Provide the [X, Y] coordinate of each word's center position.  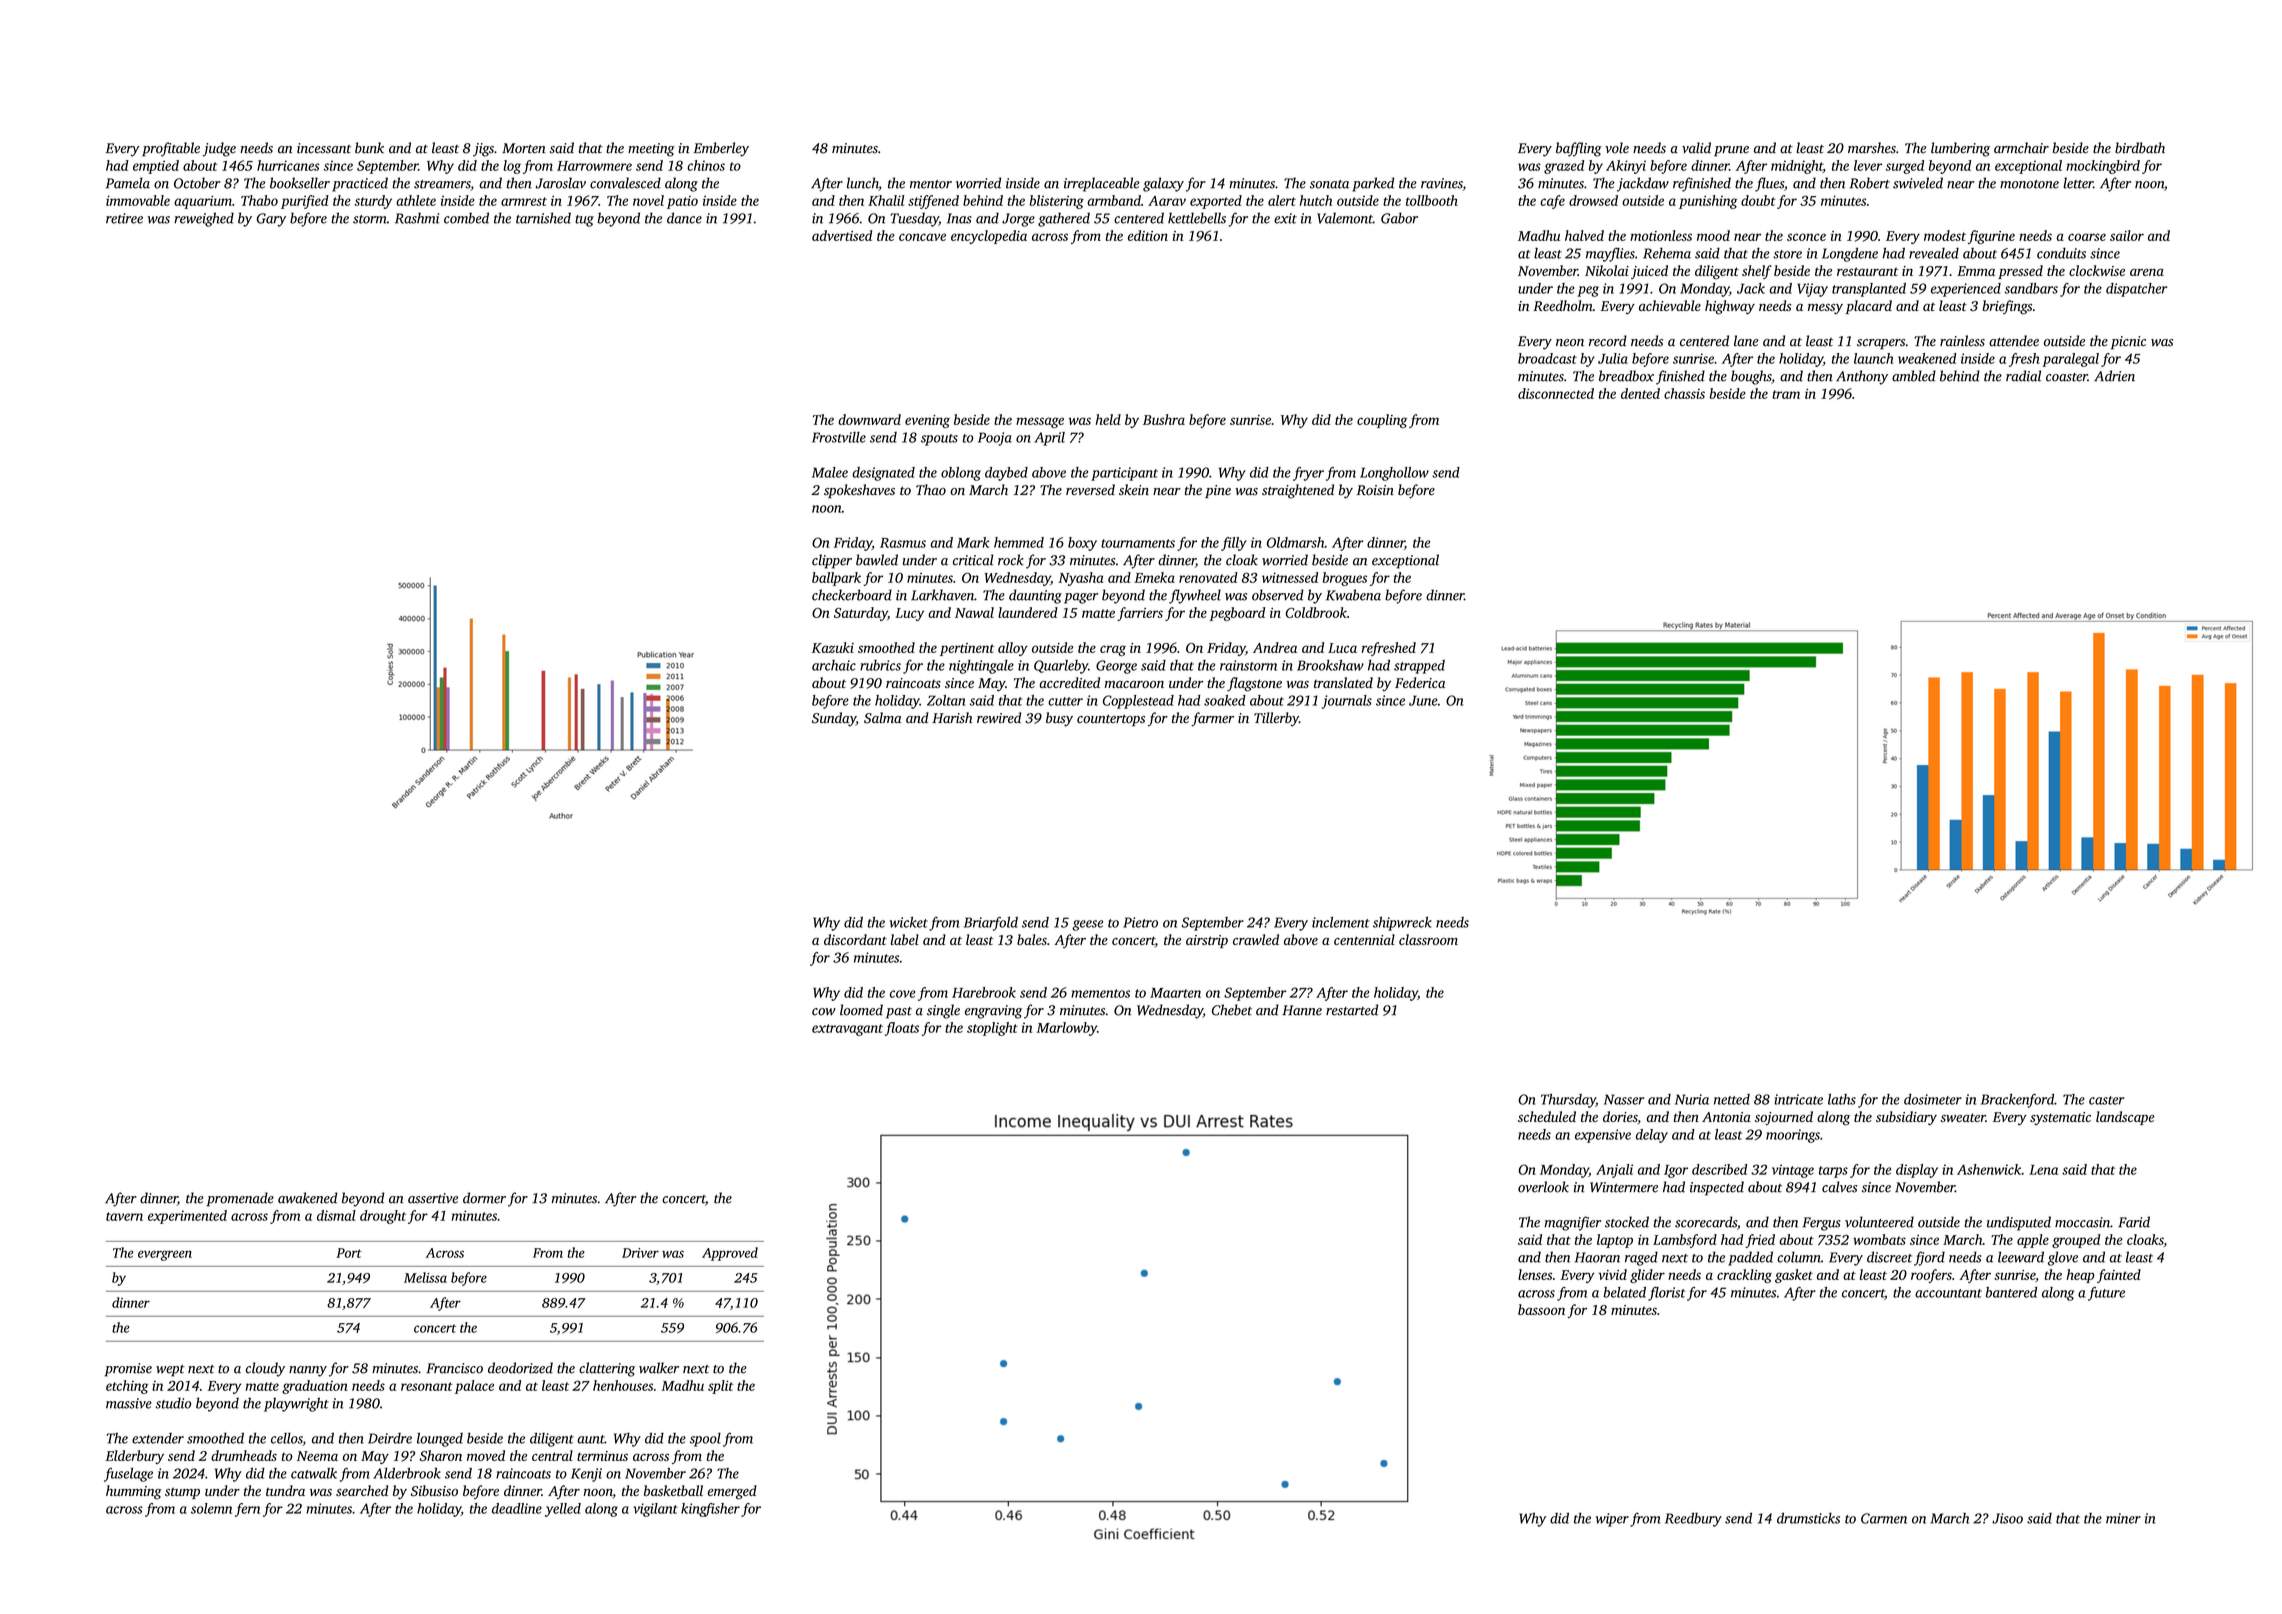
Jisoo [2007, 1518]
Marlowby [1067, 1029]
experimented [187, 1217]
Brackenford [2017, 1101]
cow [824, 1012]
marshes [1872, 148]
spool [705, 1440]
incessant [324, 148]
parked [1373, 184]
